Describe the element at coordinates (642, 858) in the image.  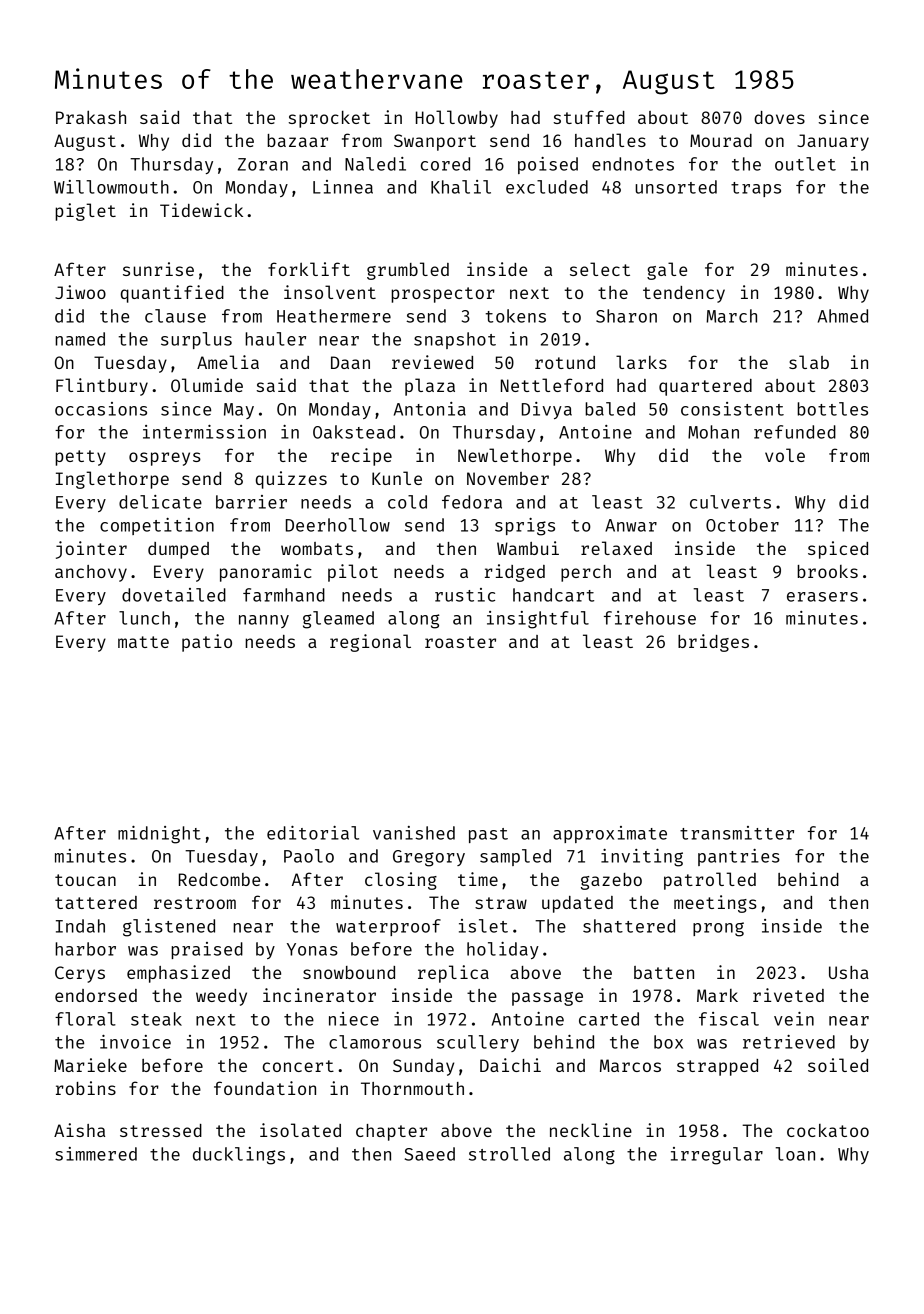
I see `inviting` at that location.
